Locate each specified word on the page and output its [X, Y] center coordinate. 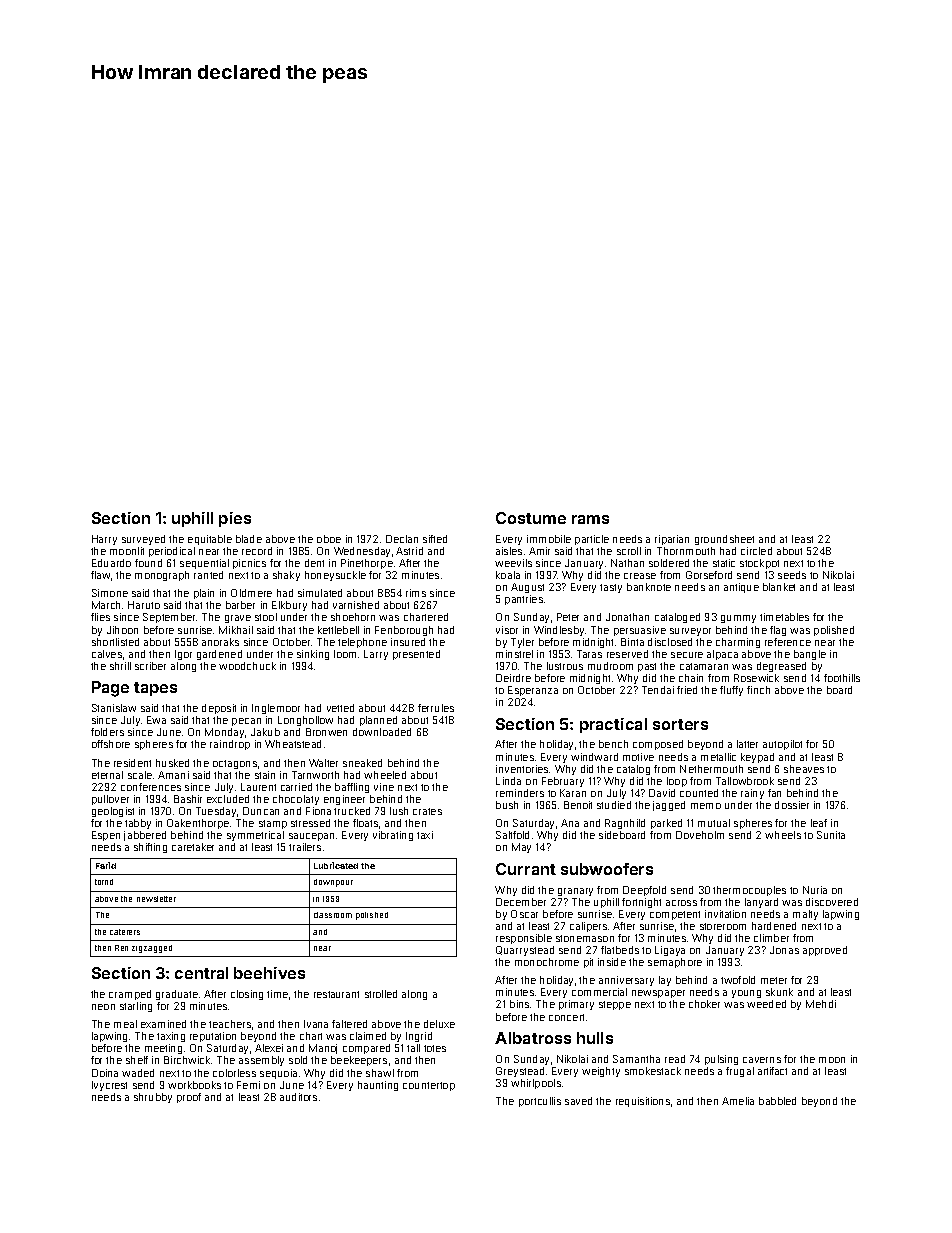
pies [235, 519]
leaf [819, 823]
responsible [524, 939]
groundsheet [724, 540]
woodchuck [247, 666]
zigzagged [152, 949]
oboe [329, 539]
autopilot [782, 745]
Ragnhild [625, 824]
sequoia [278, 1074]
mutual [714, 823]
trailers [305, 847]
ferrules [436, 708]
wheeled [385, 775]
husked [172, 763]
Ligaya [670, 951]
